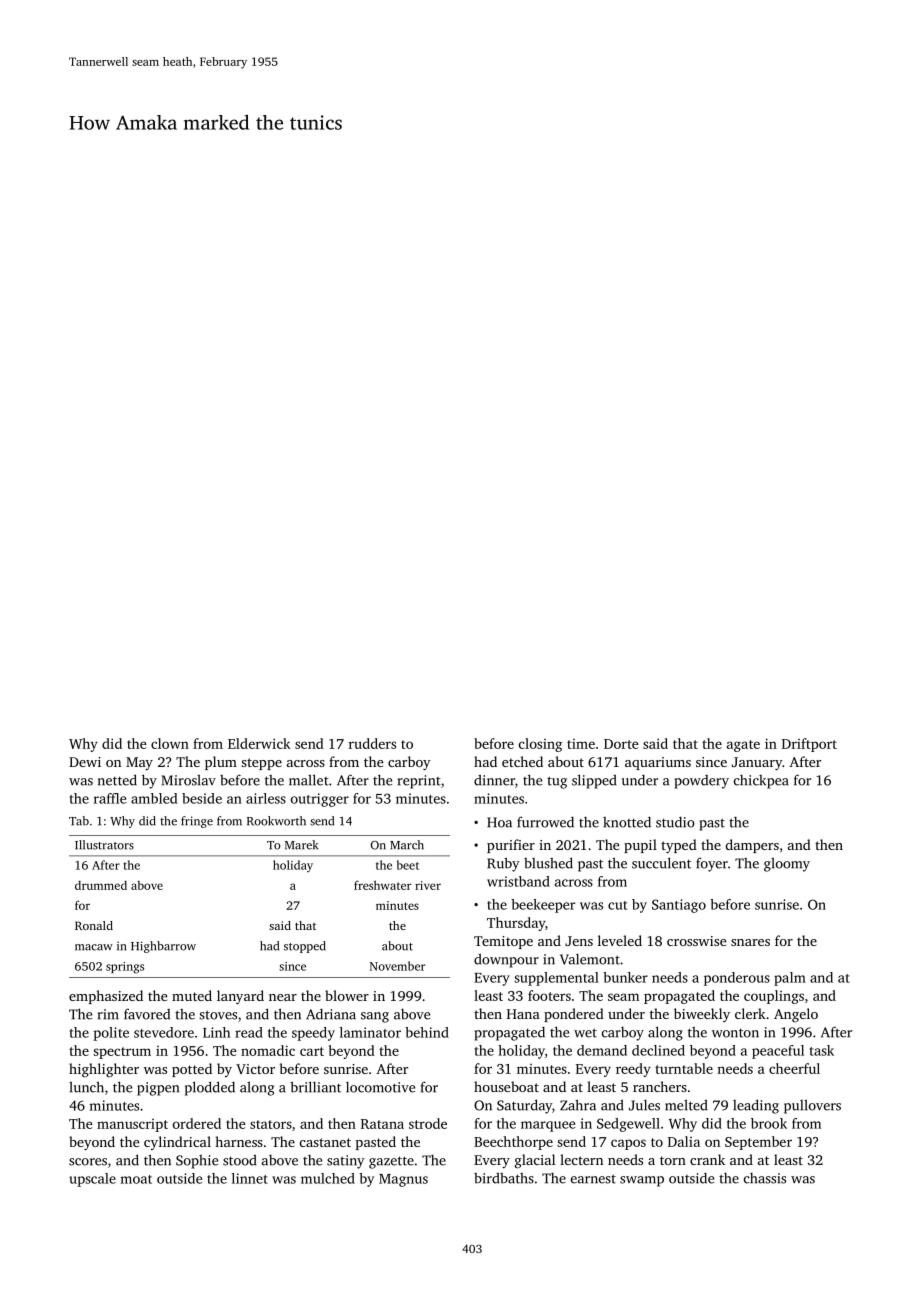 The image size is (924, 1308). What do you see at coordinates (312, 1051) in the image?
I see `cart` at bounding box center [312, 1051].
